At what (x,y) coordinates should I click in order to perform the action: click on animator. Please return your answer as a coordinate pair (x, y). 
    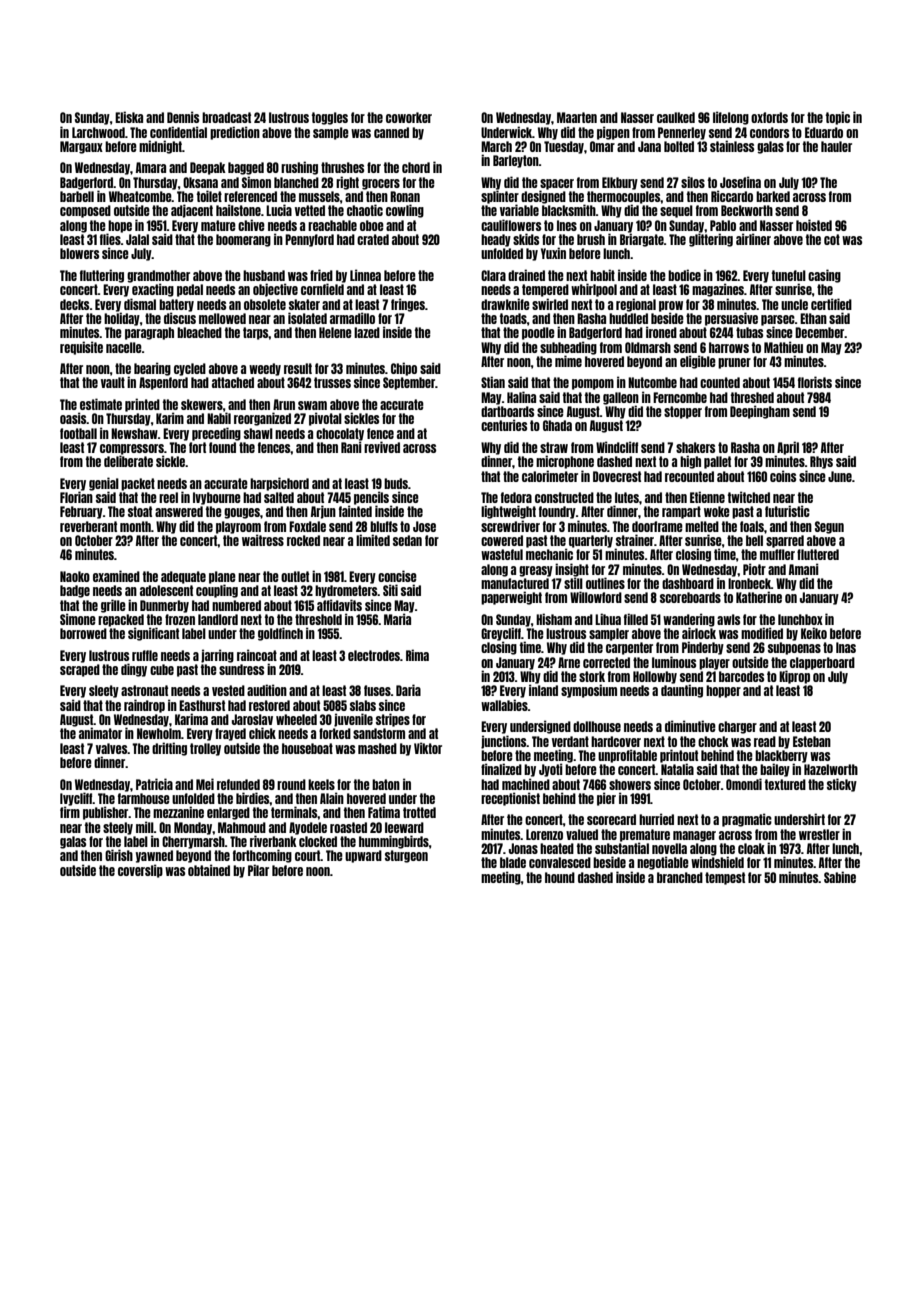
    Looking at the image, I should click on (100, 733).
